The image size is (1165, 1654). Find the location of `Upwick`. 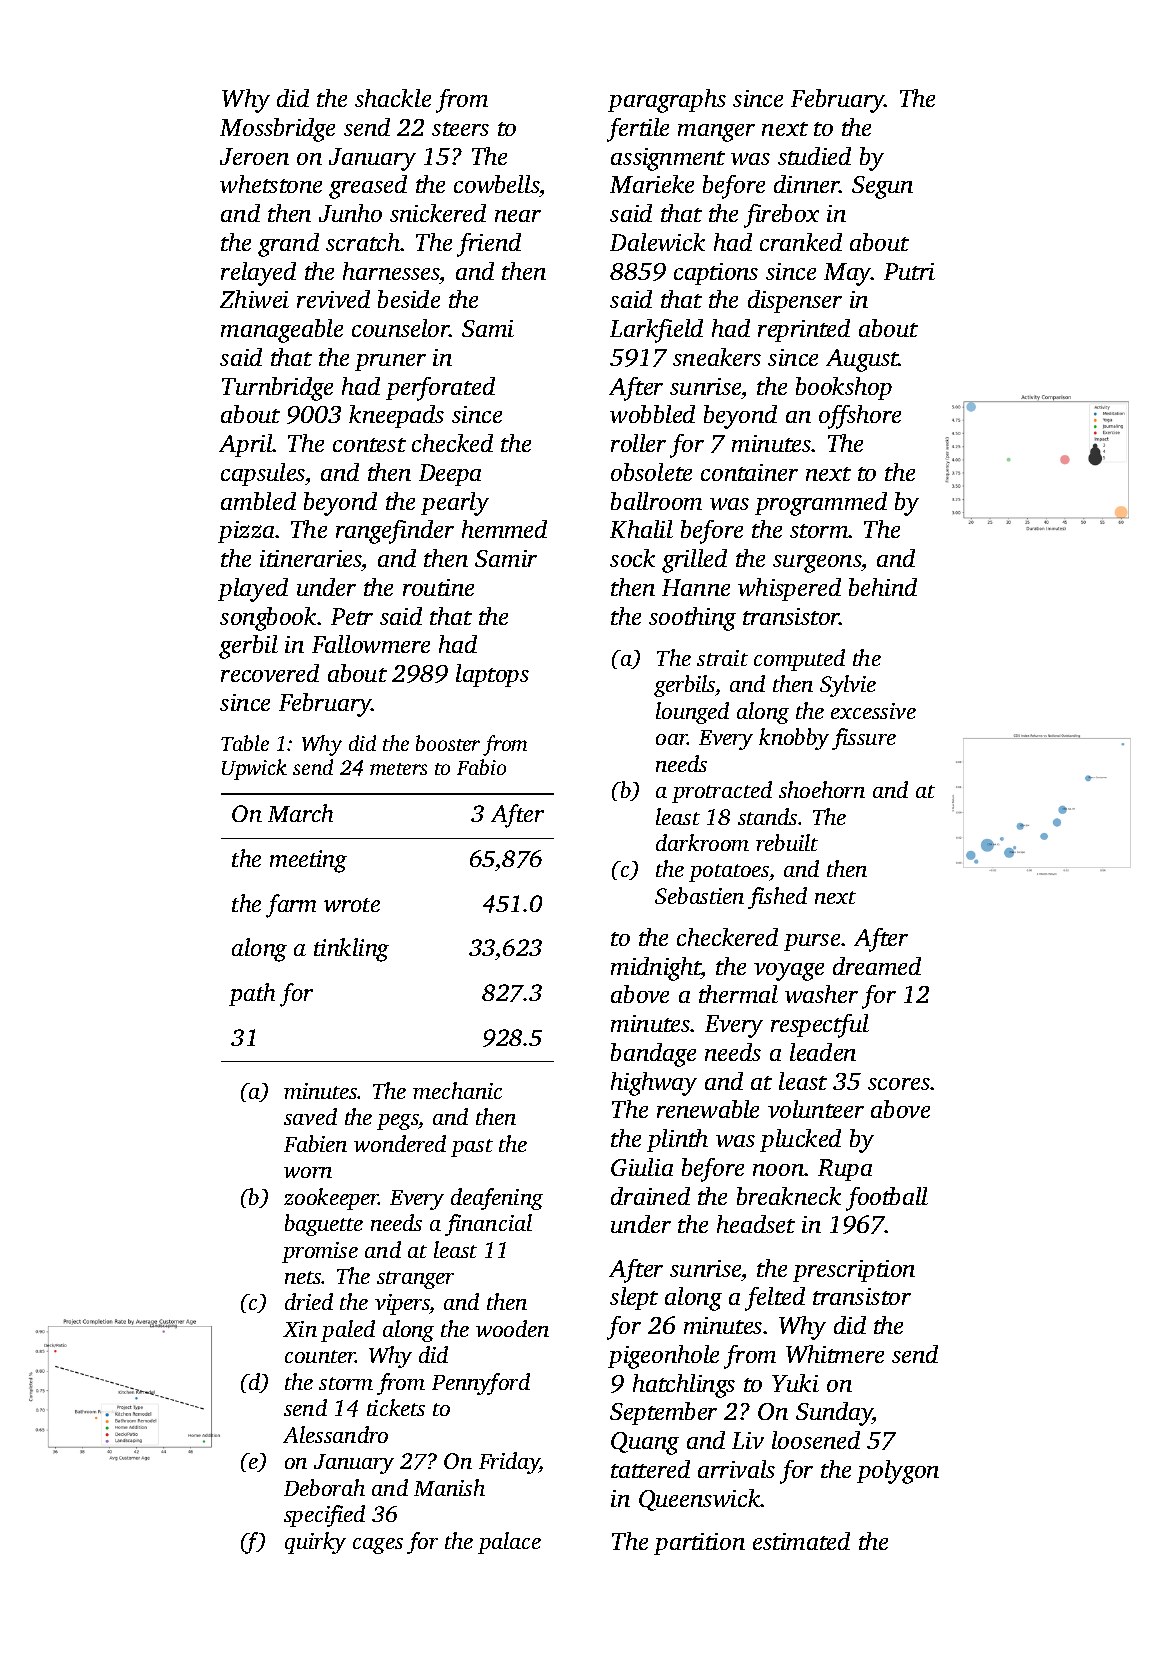

Upwick is located at coordinates (254, 769).
